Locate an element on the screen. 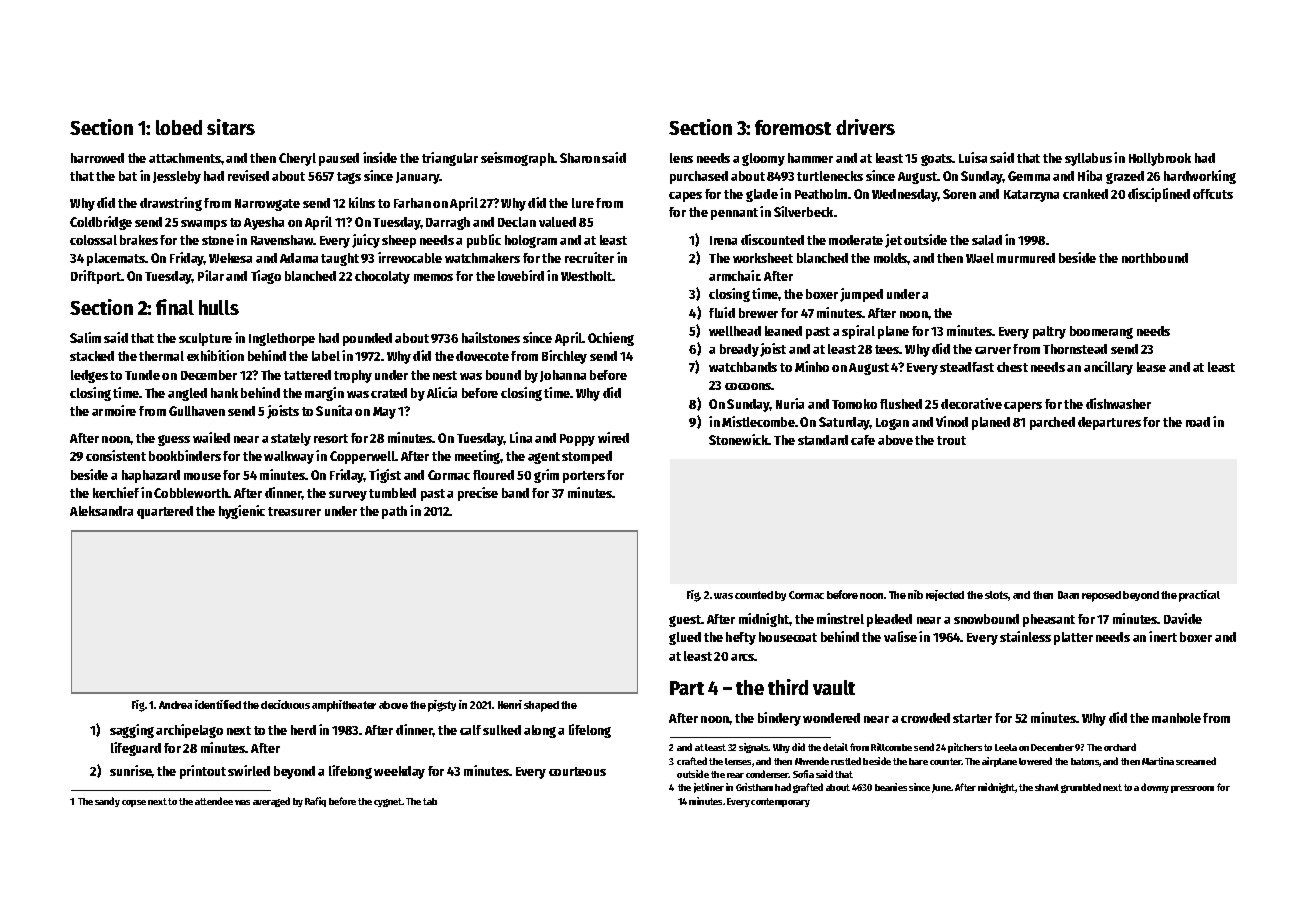 The width and height of the screenshot is (1308, 924). sitars is located at coordinates (231, 127).
